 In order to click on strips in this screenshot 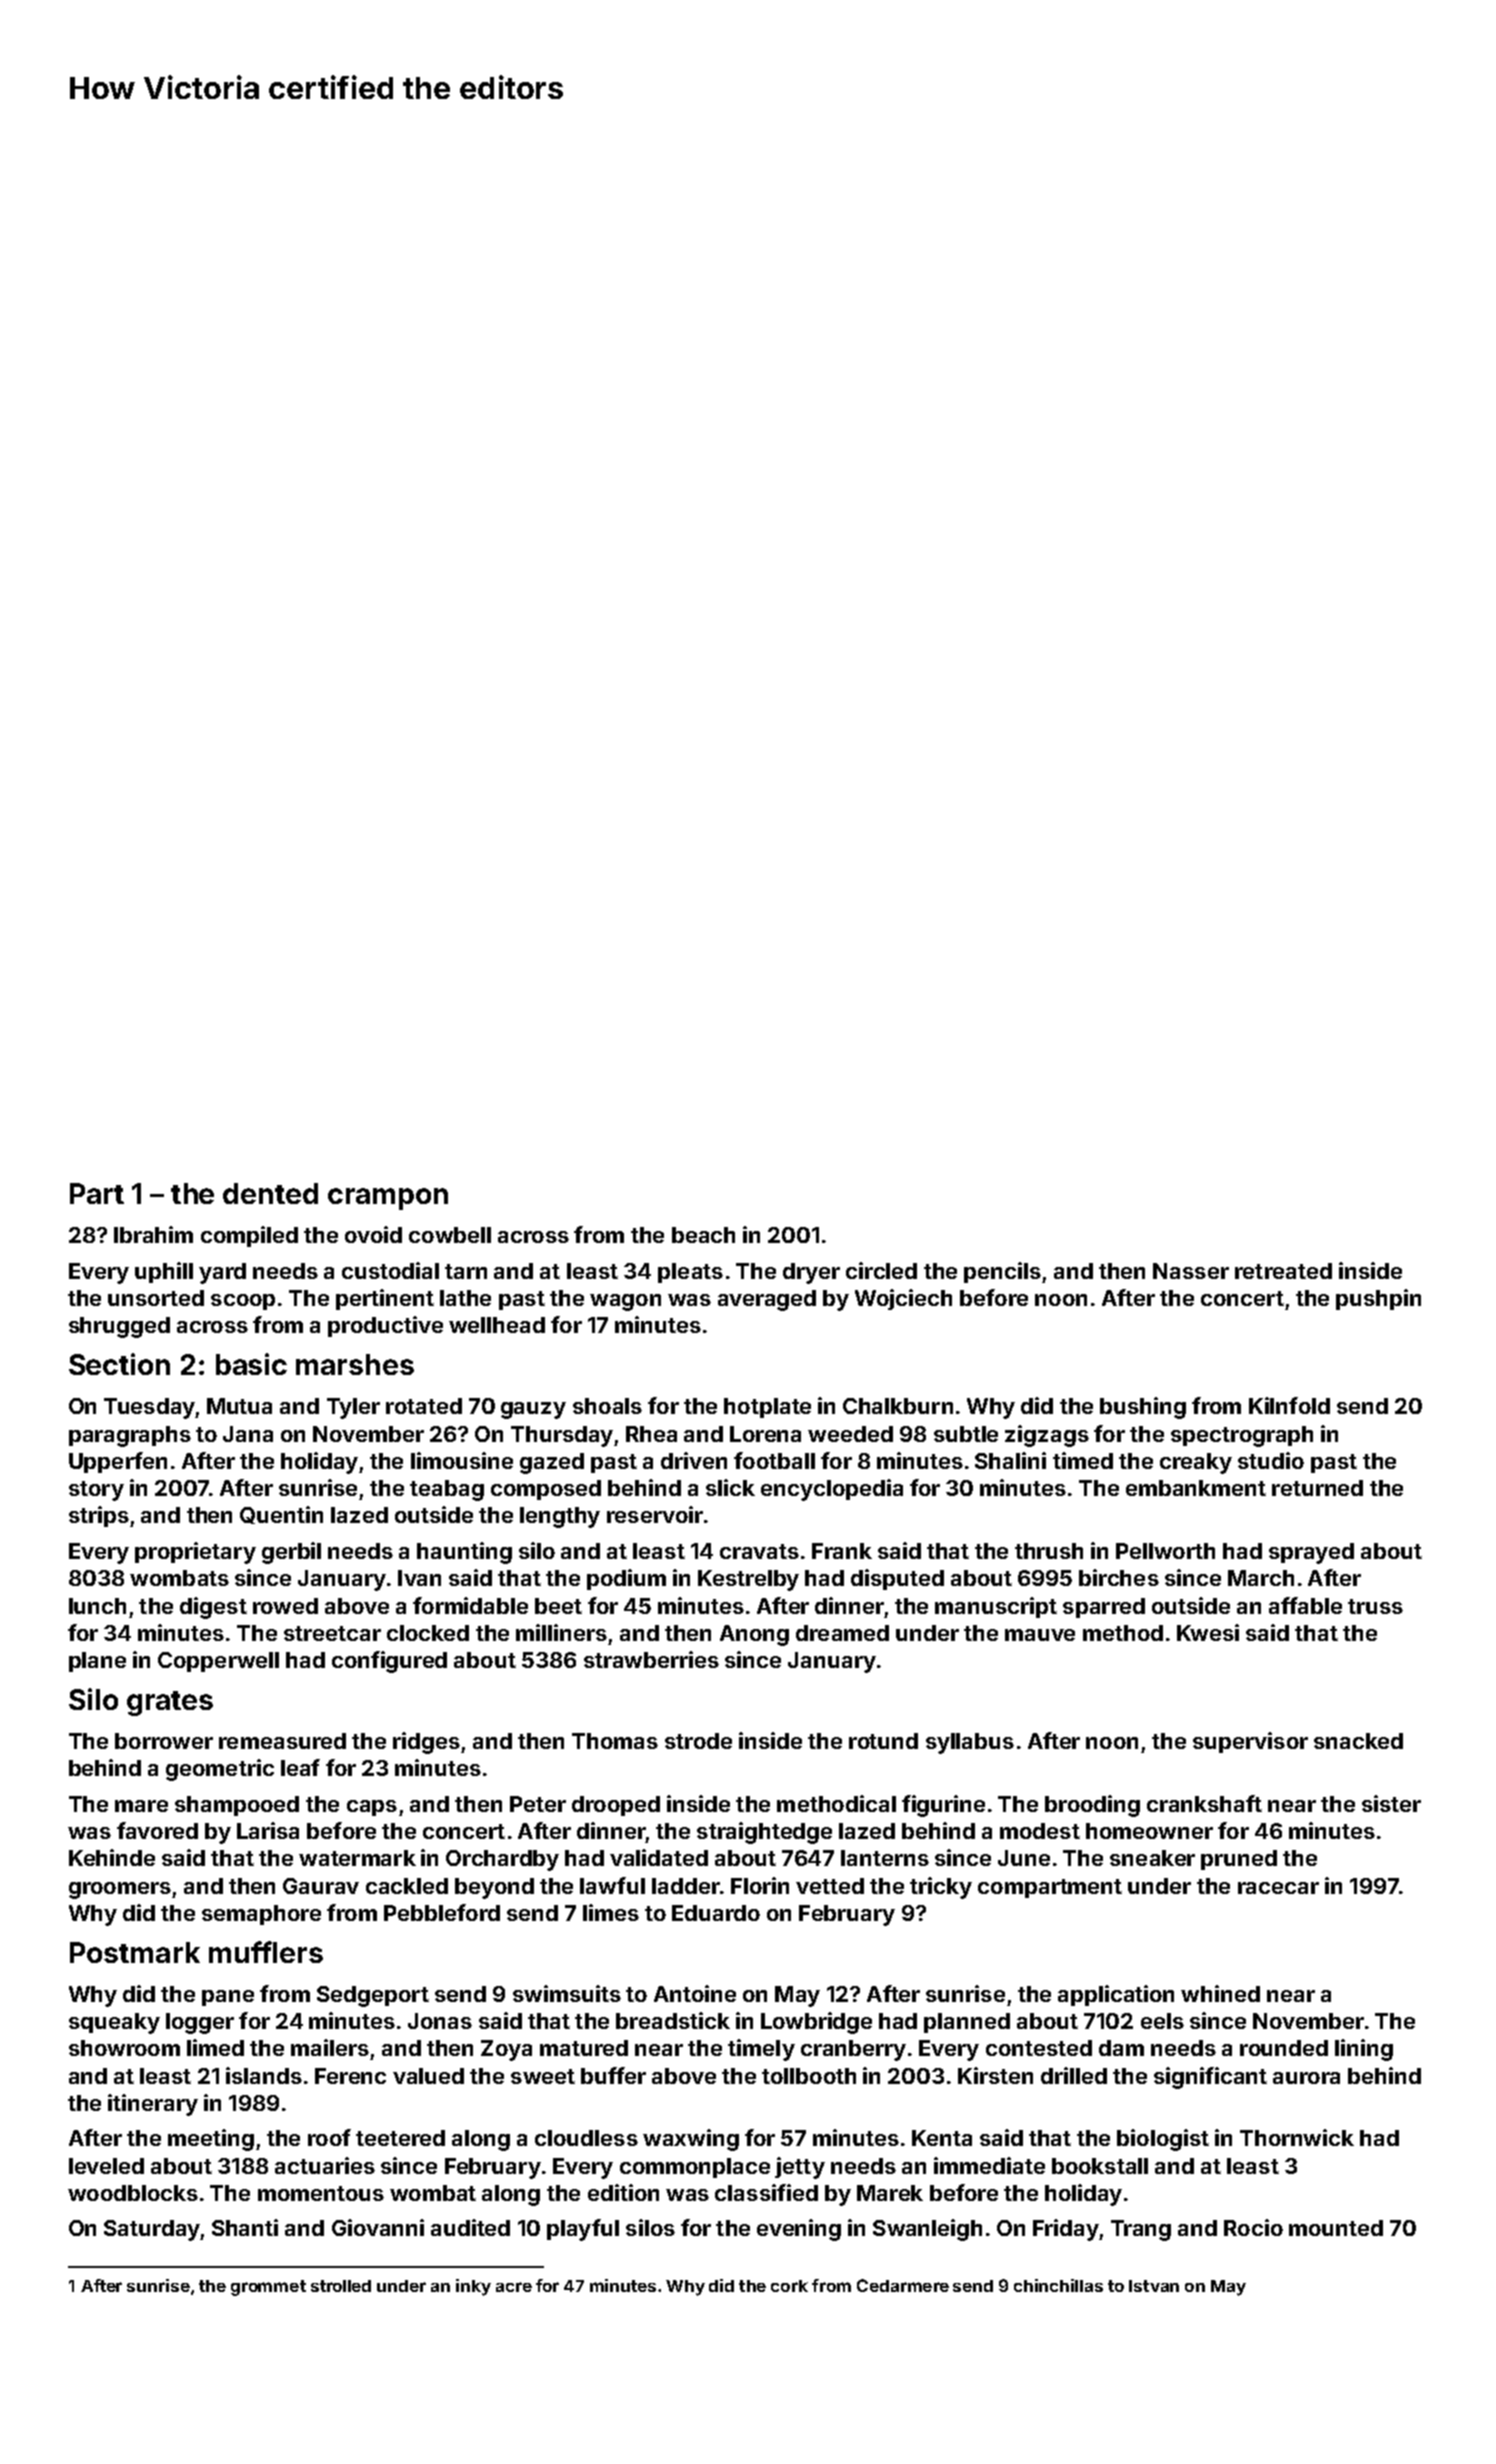, I will do `click(99, 1516)`.
